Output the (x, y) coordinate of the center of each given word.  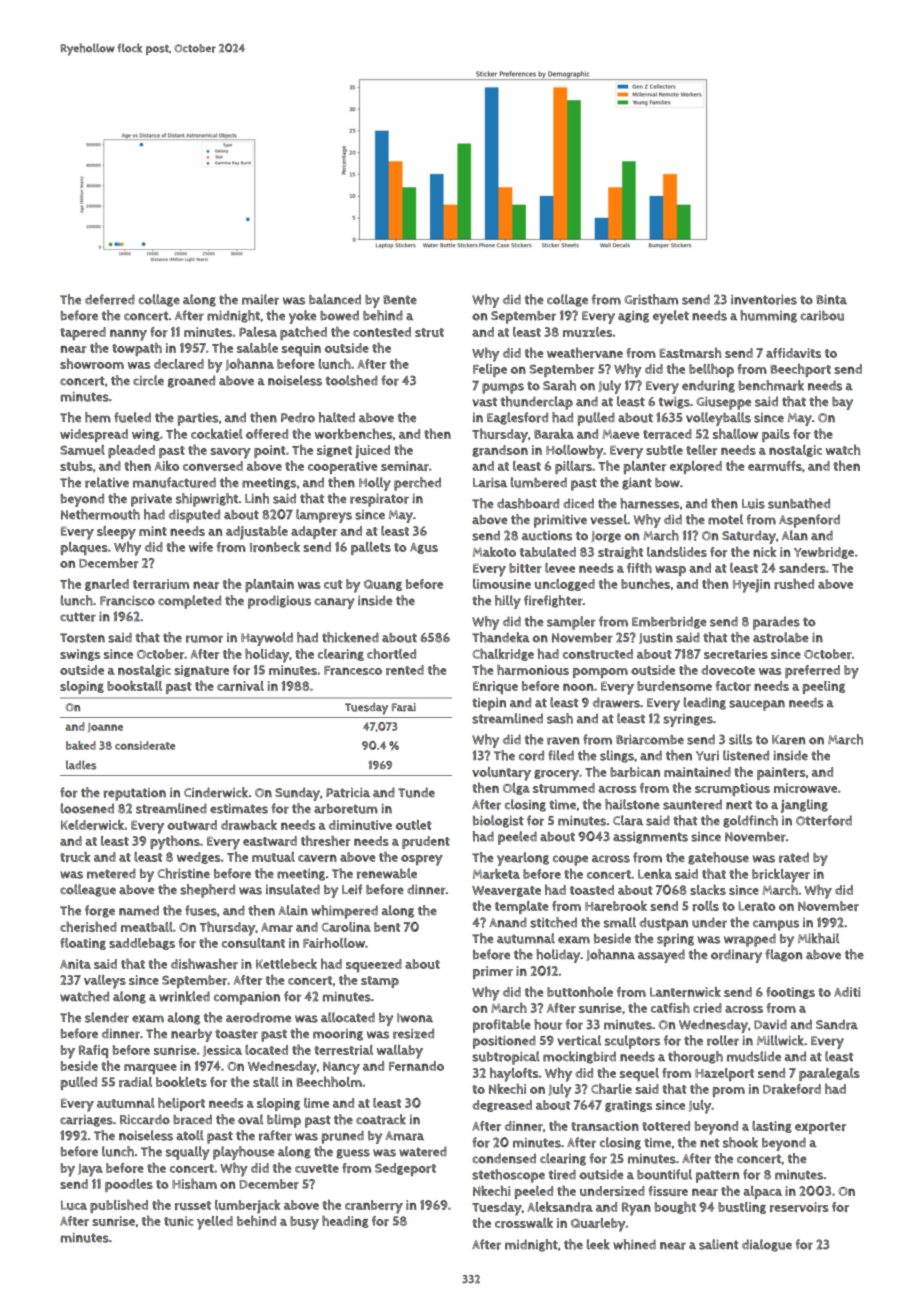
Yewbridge (824, 553)
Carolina (346, 927)
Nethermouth (100, 514)
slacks (708, 890)
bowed (339, 315)
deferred (110, 299)
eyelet (671, 317)
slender (107, 1017)
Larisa (490, 483)
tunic (179, 1221)
